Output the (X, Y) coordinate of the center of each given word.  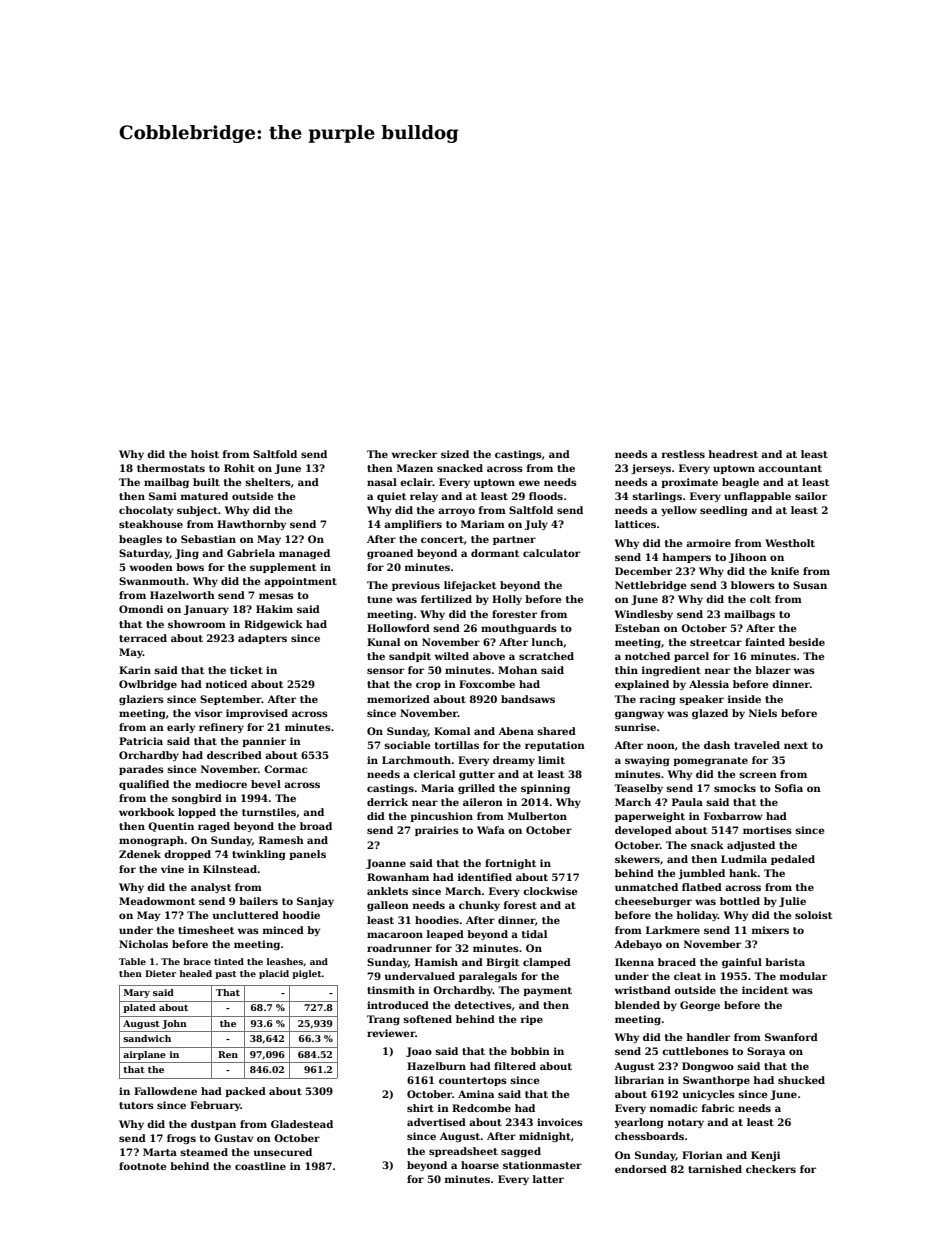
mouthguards (519, 629)
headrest (733, 454)
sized (455, 454)
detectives (483, 1005)
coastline (260, 1166)
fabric (718, 1108)
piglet (307, 974)
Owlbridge (148, 685)
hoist (205, 454)
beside (807, 642)
